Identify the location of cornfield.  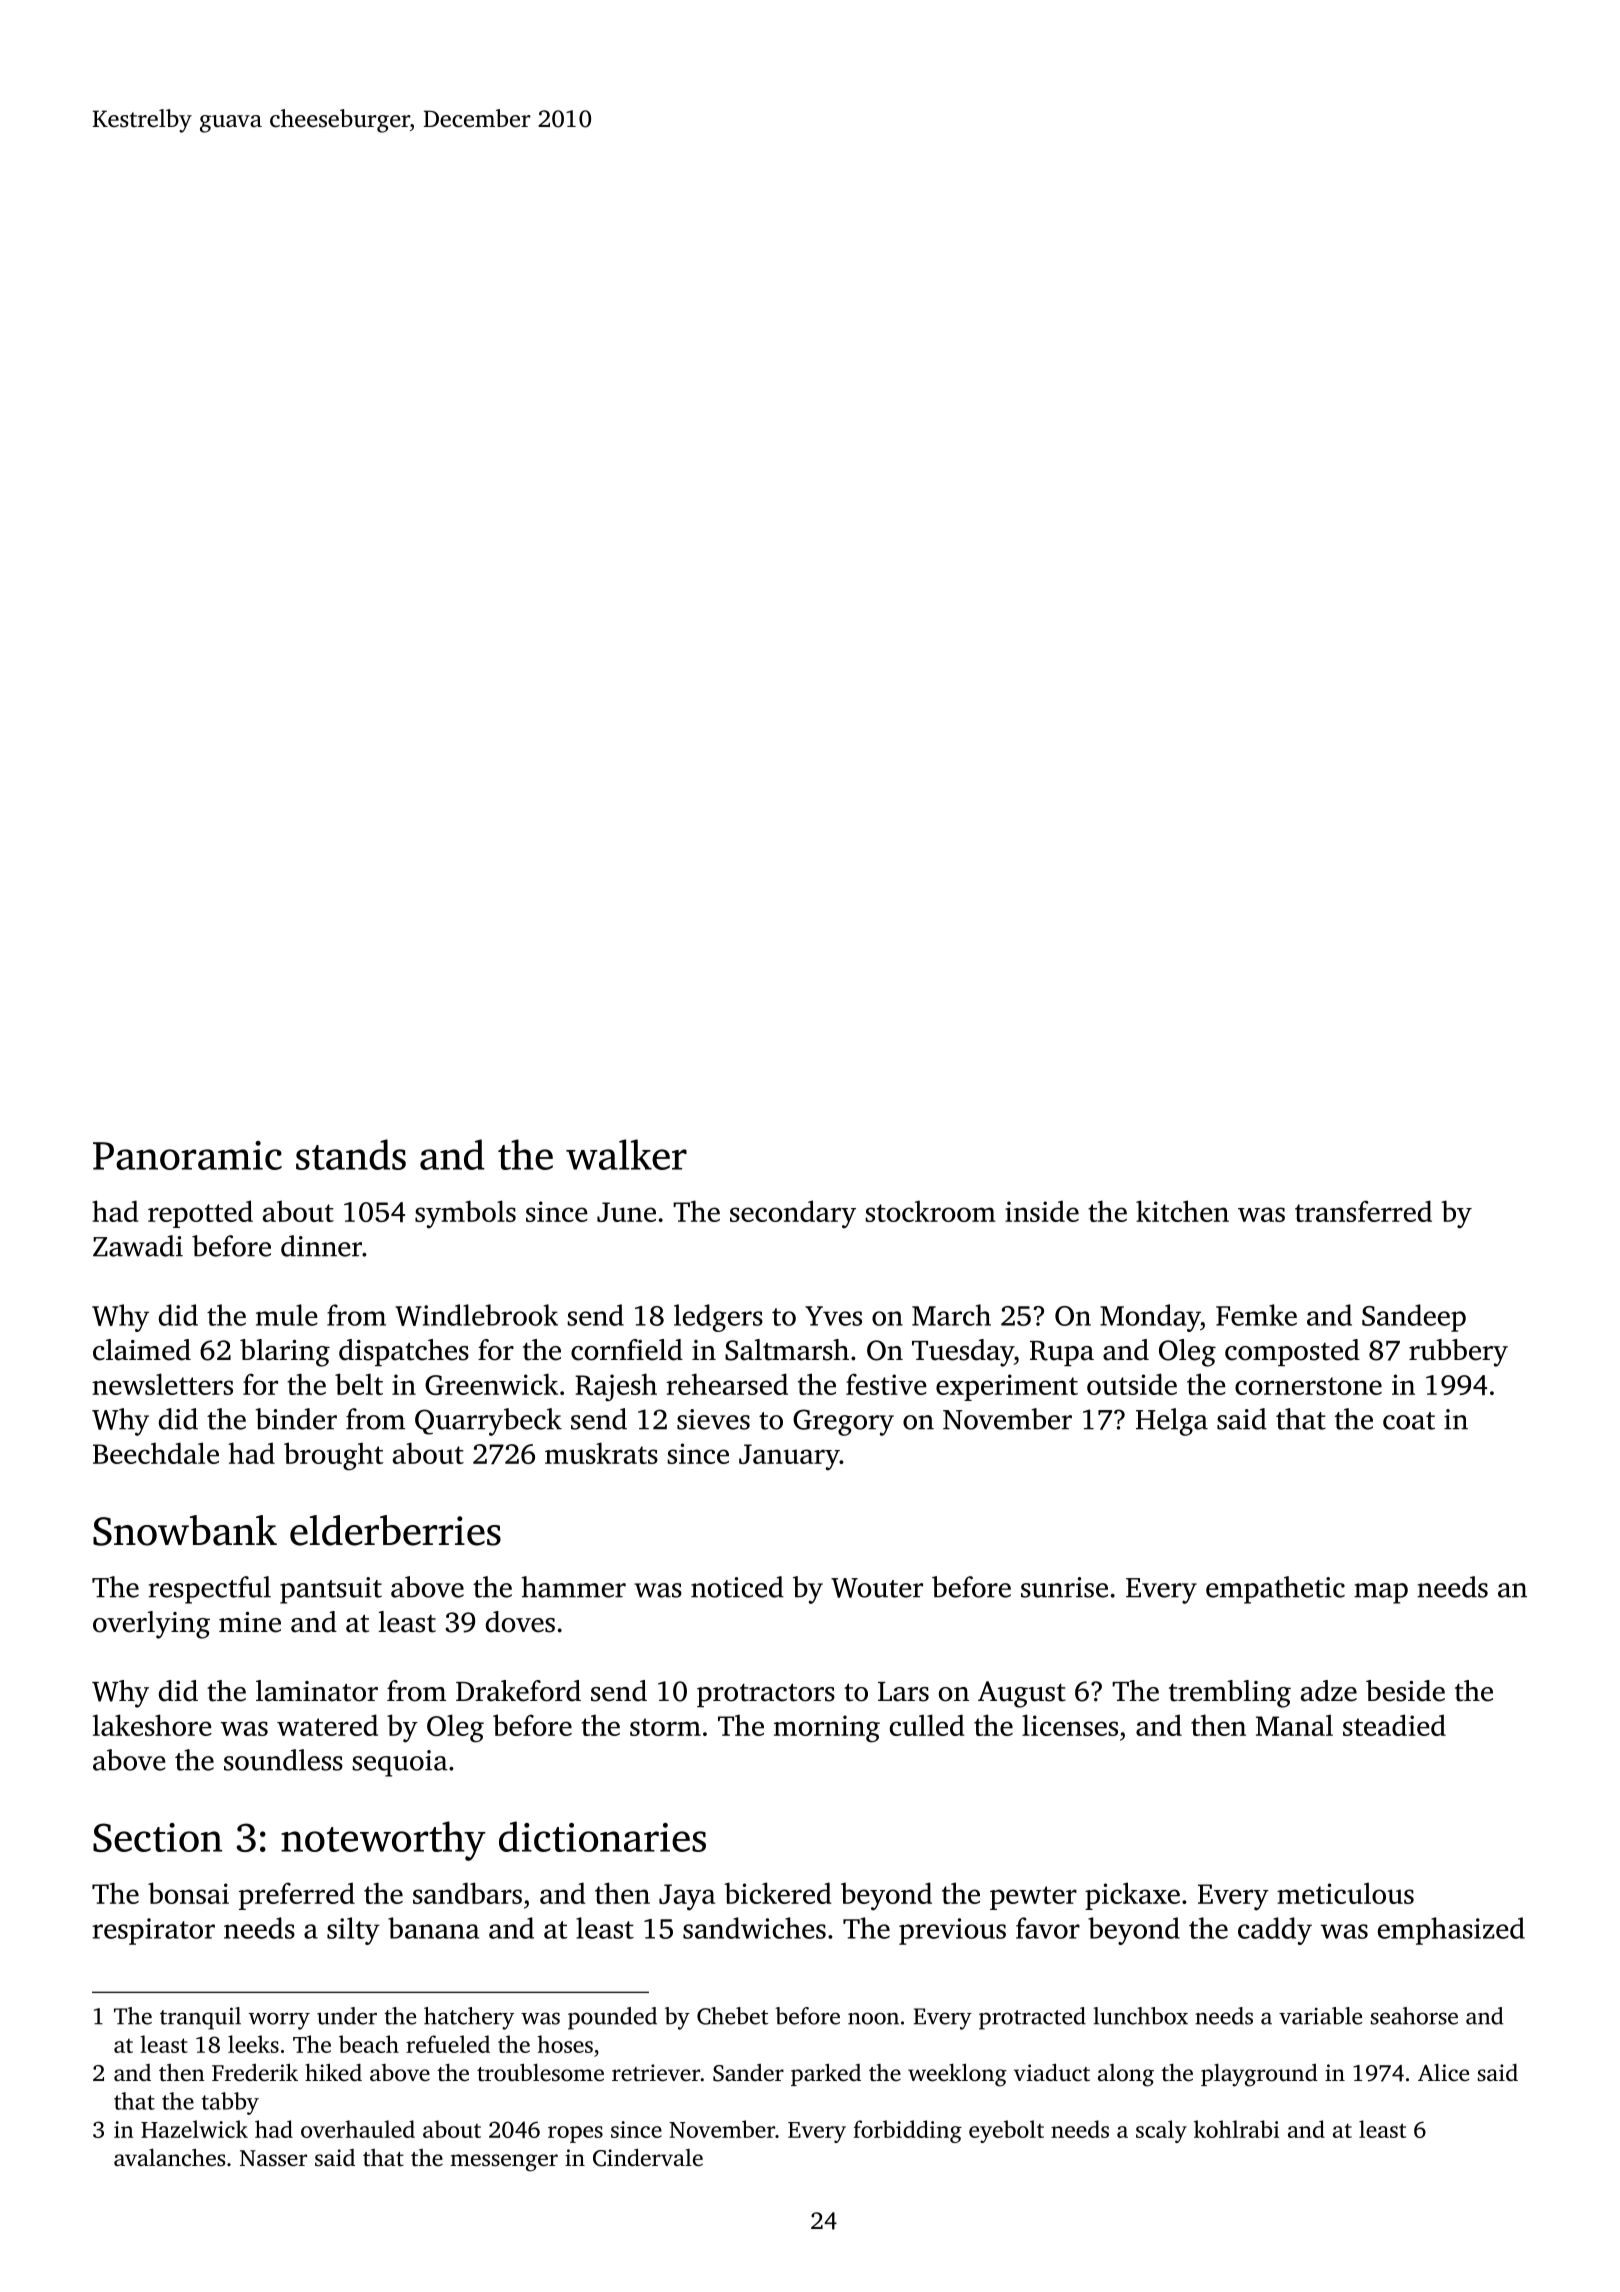
(627, 1350).
